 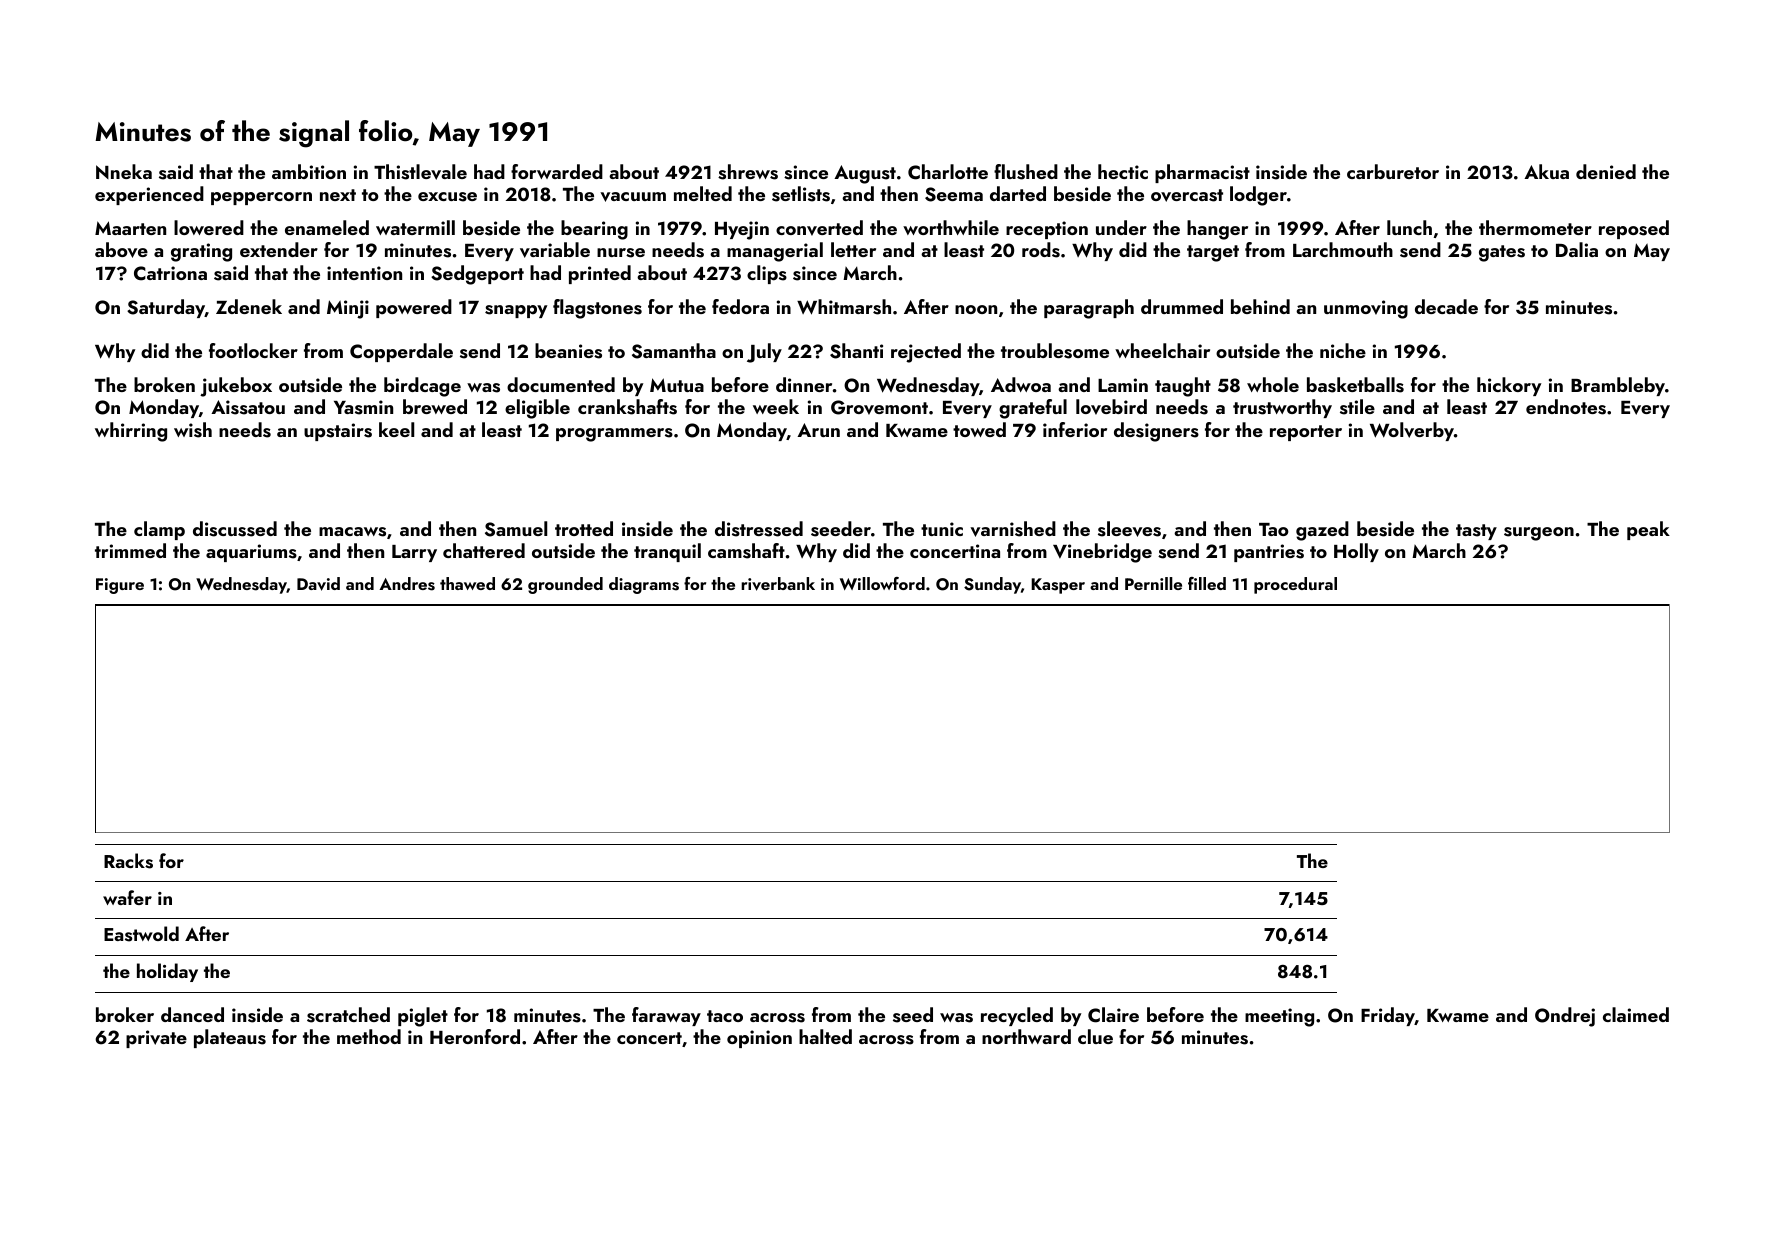 What do you see at coordinates (352, 532) in the image?
I see `macaws` at bounding box center [352, 532].
